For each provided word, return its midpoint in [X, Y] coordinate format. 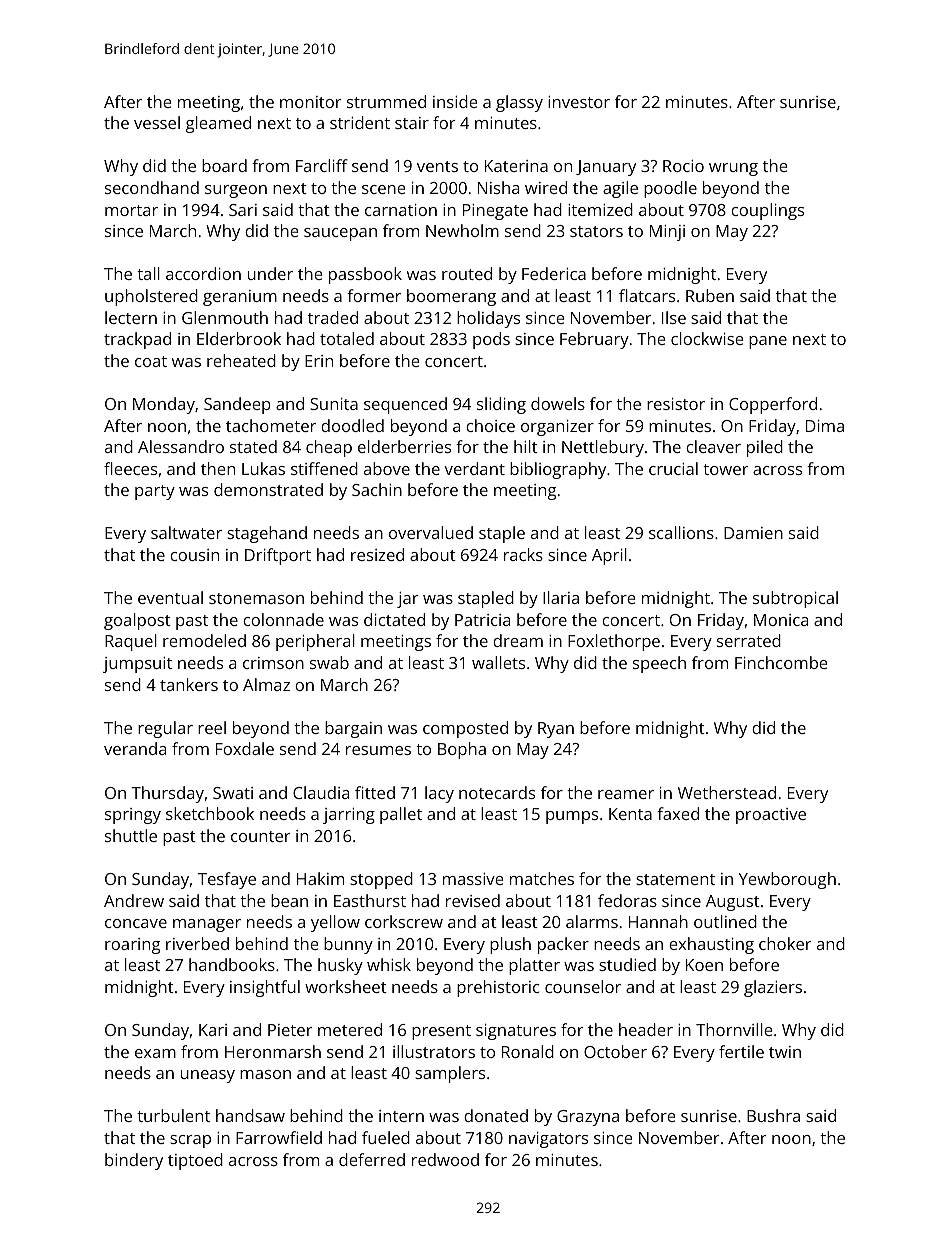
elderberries [404, 446]
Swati [233, 793]
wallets [498, 662]
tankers [189, 684]
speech [659, 664]
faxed [678, 813]
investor [579, 102]
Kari [213, 1030]
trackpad [137, 340]
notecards [497, 792]
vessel [157, 122]
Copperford [773, 405]
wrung [733, 169]
